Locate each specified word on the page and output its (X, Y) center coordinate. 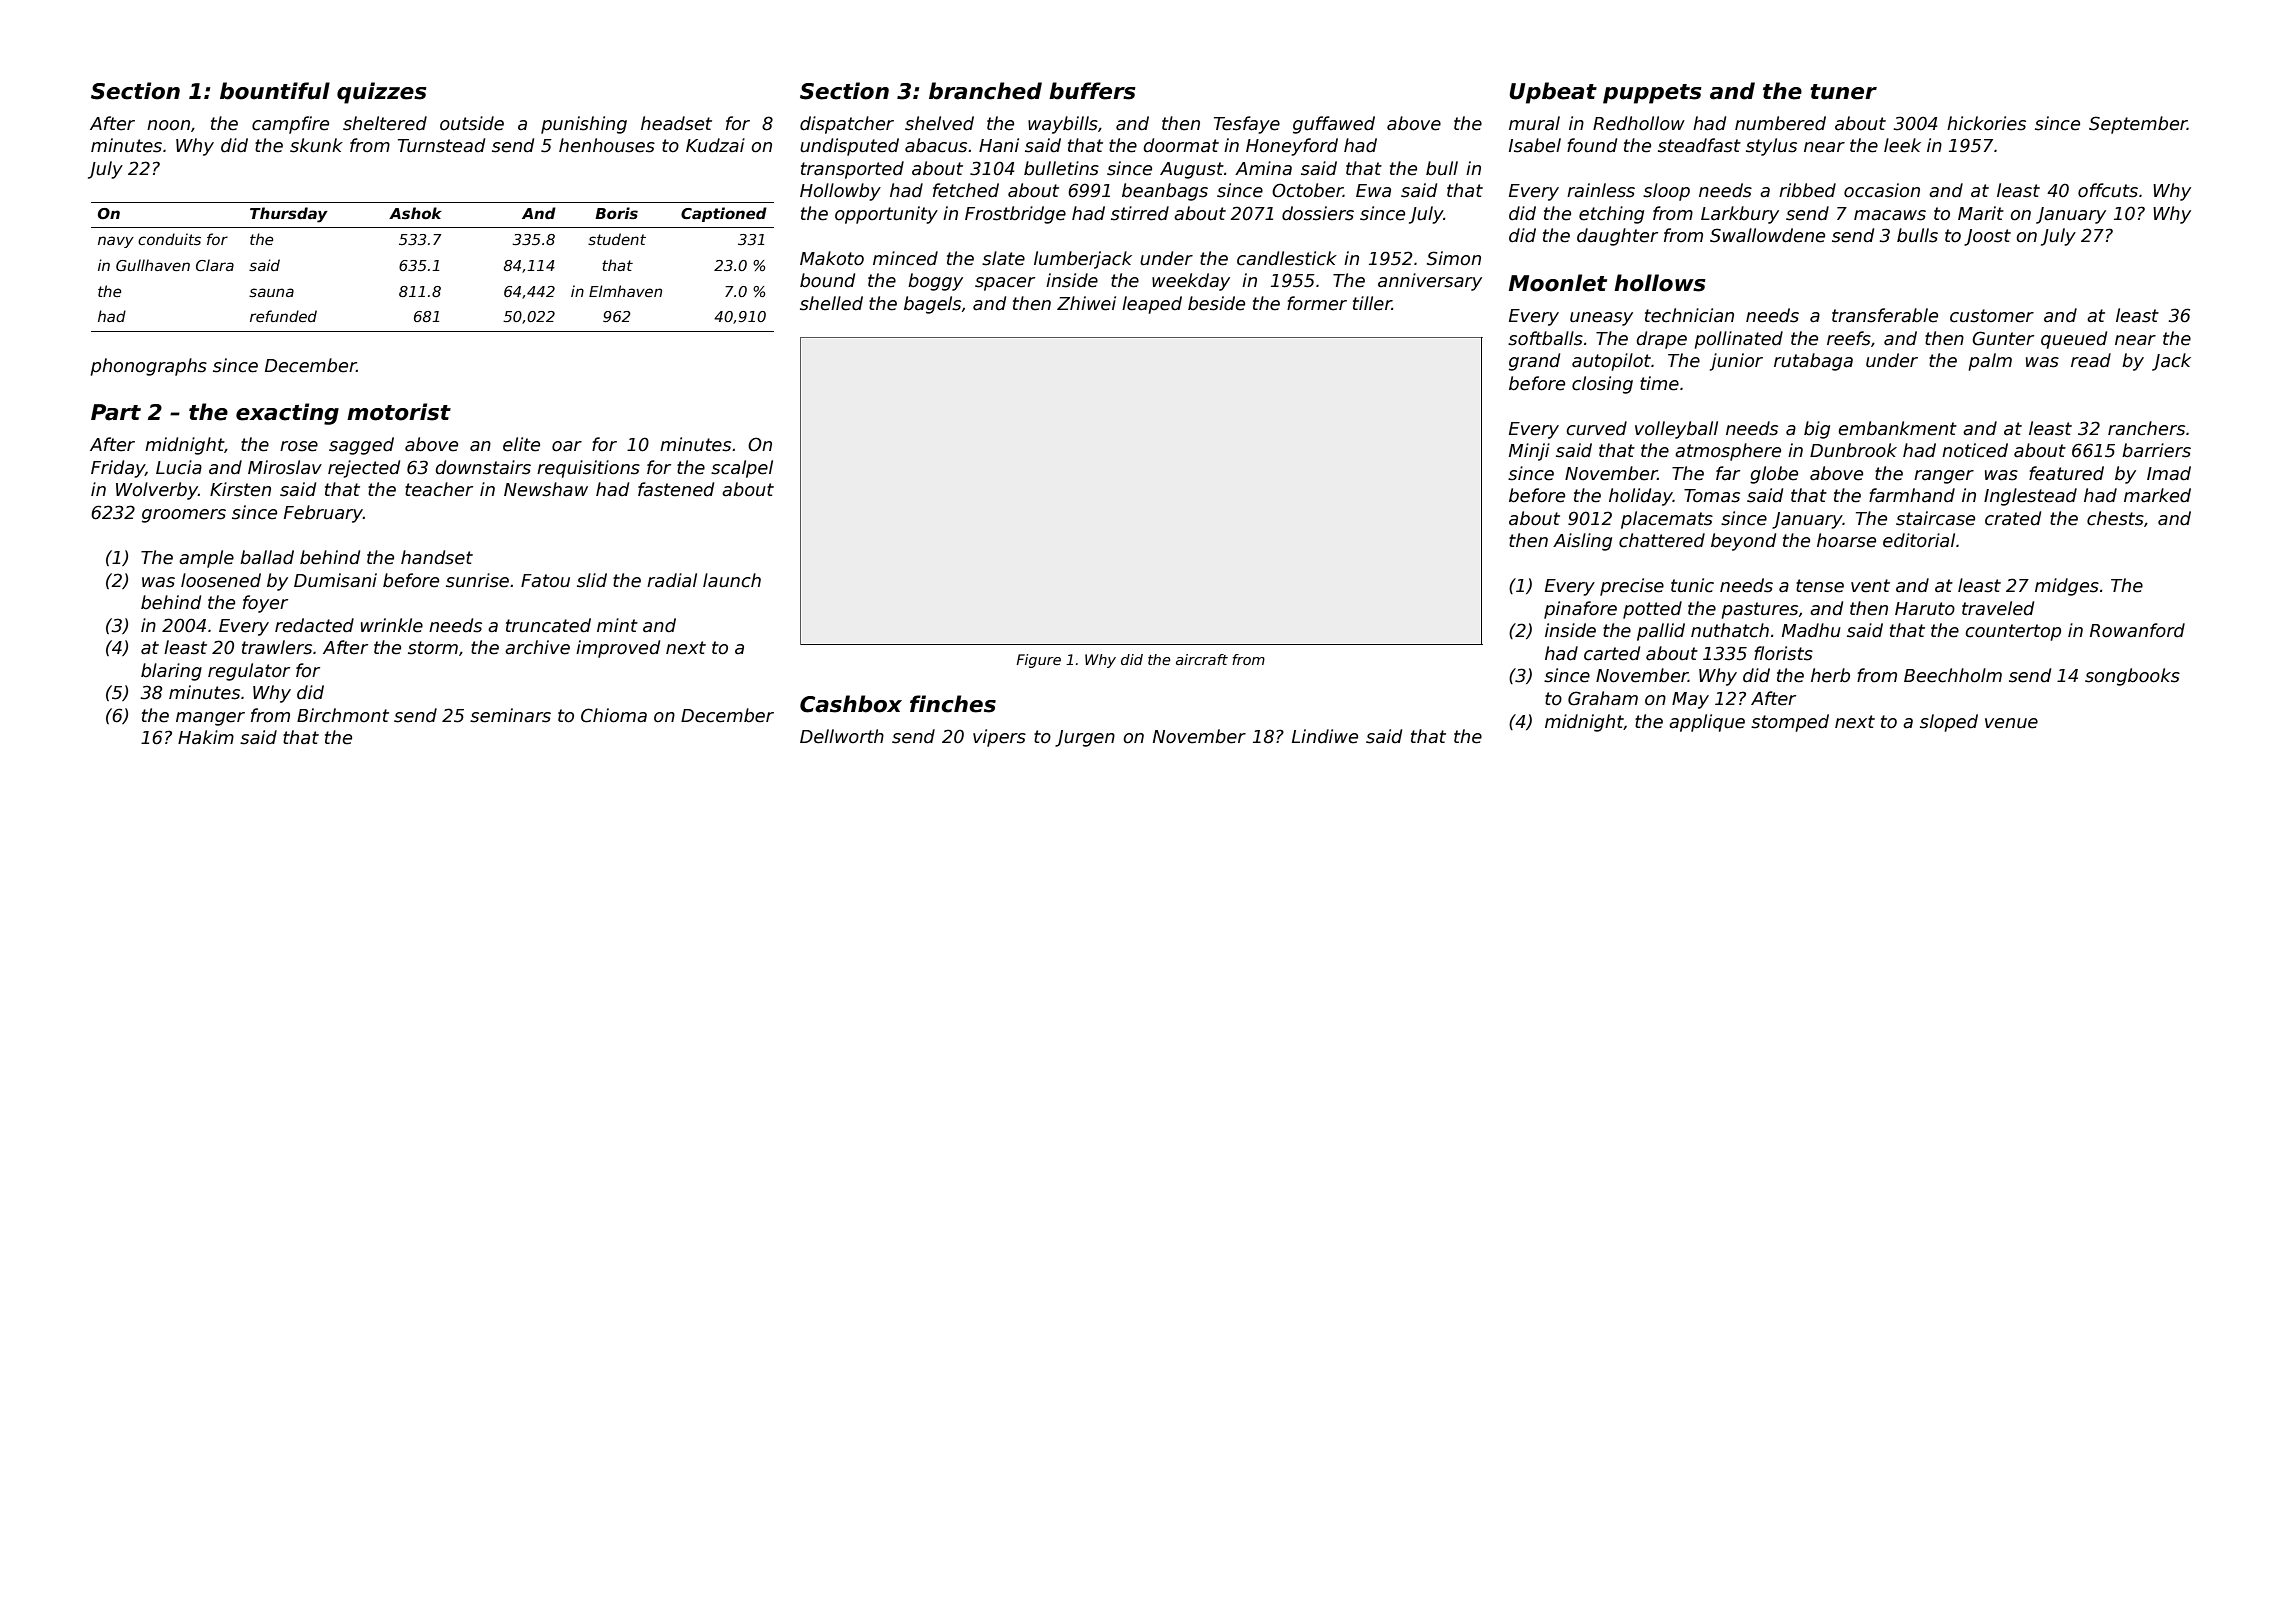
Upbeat (1553, 93)
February (323, 514)
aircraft (1202, 659)
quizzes (382, 93)
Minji (1529, 452)
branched (985, 91)
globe (1774, 475)
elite (521, 444)
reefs (1849, 338)
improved (618, 649)
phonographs (148, 367)
